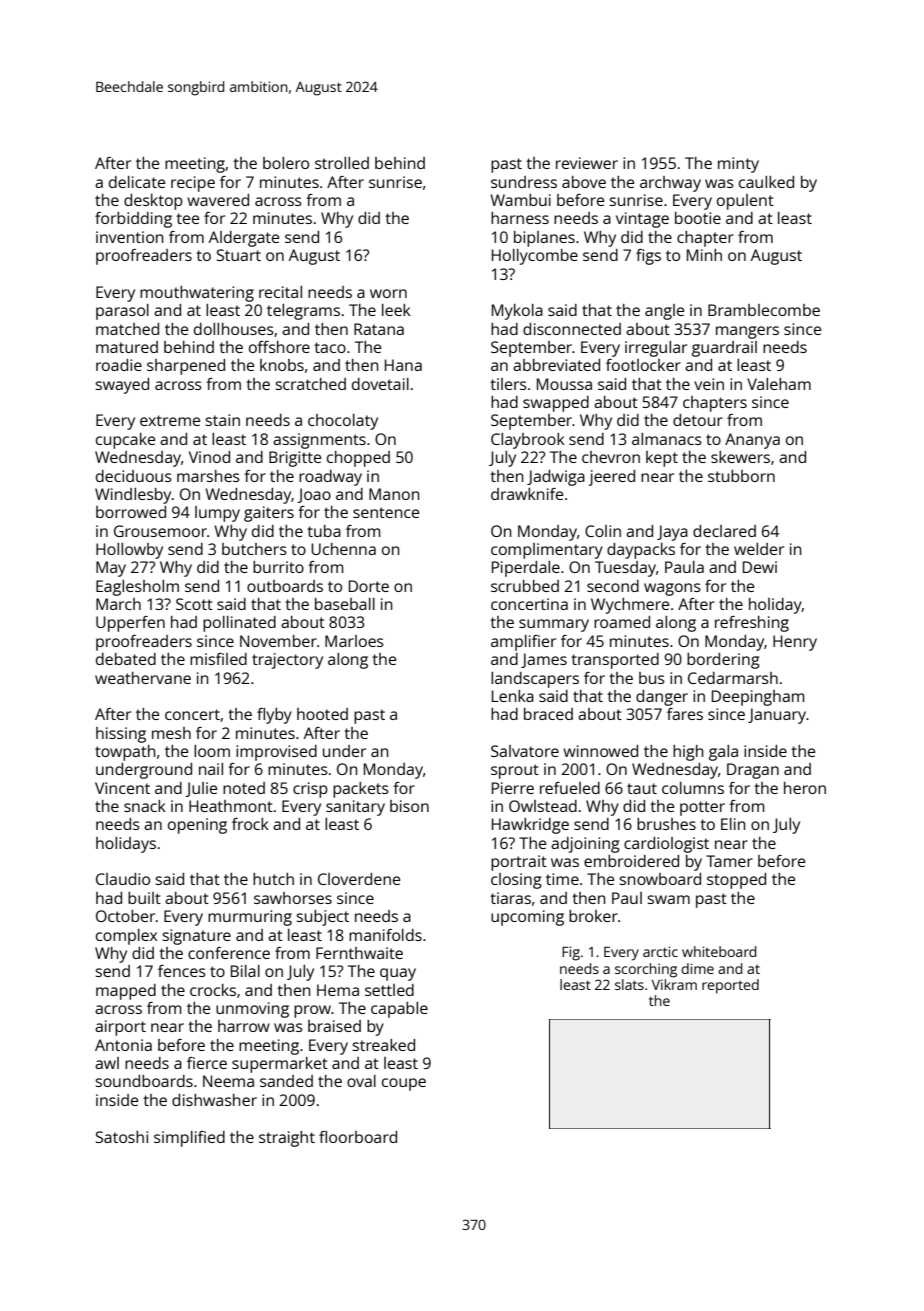 Image resolution: width=924 pixels, height=1311 pixels. What do you see at coordinates (520, 218) in the page?
I see `harness` at bounding box center [520, 218].
